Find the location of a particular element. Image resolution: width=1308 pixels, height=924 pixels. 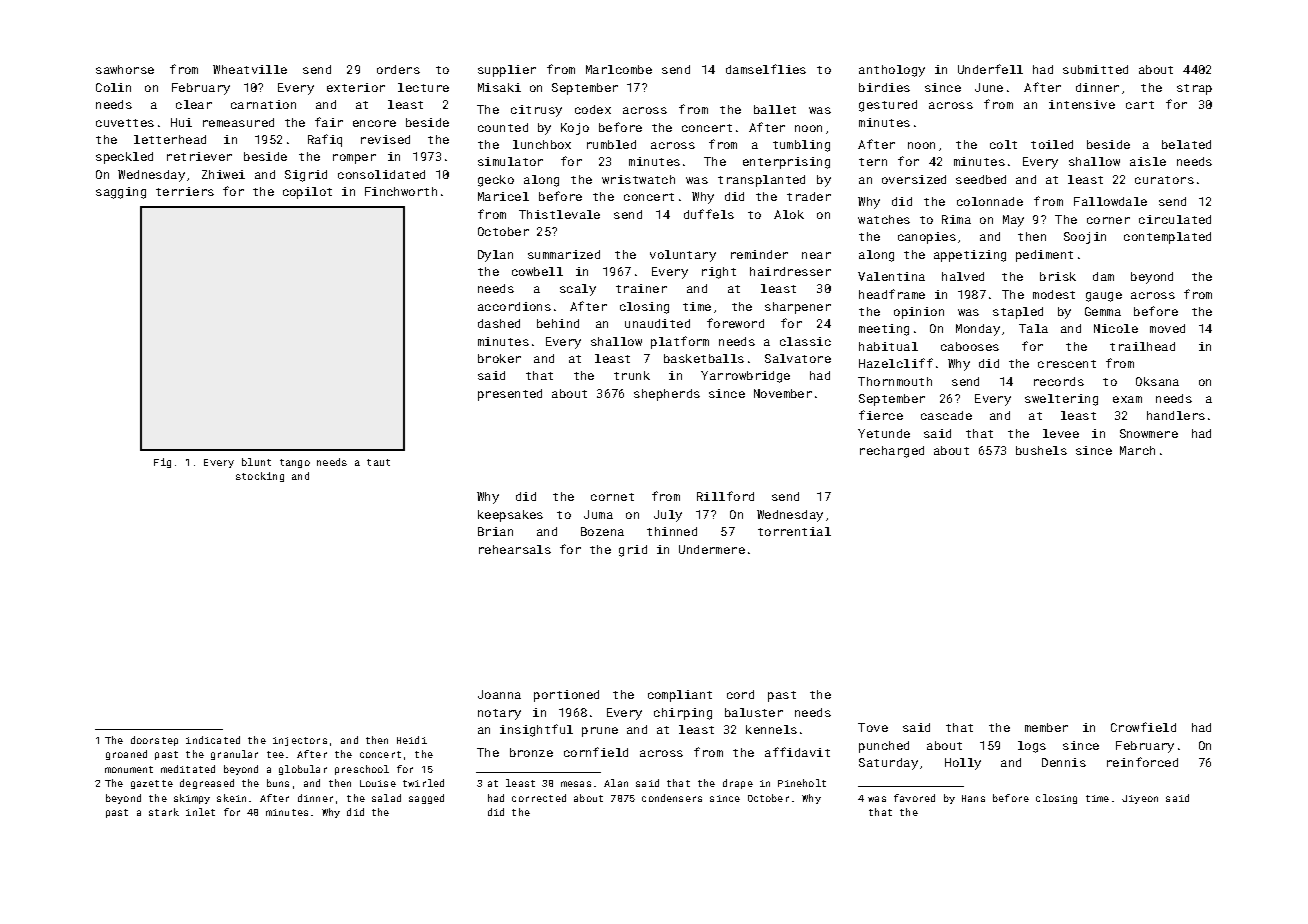

stark is located at coordinates (164, 812).
